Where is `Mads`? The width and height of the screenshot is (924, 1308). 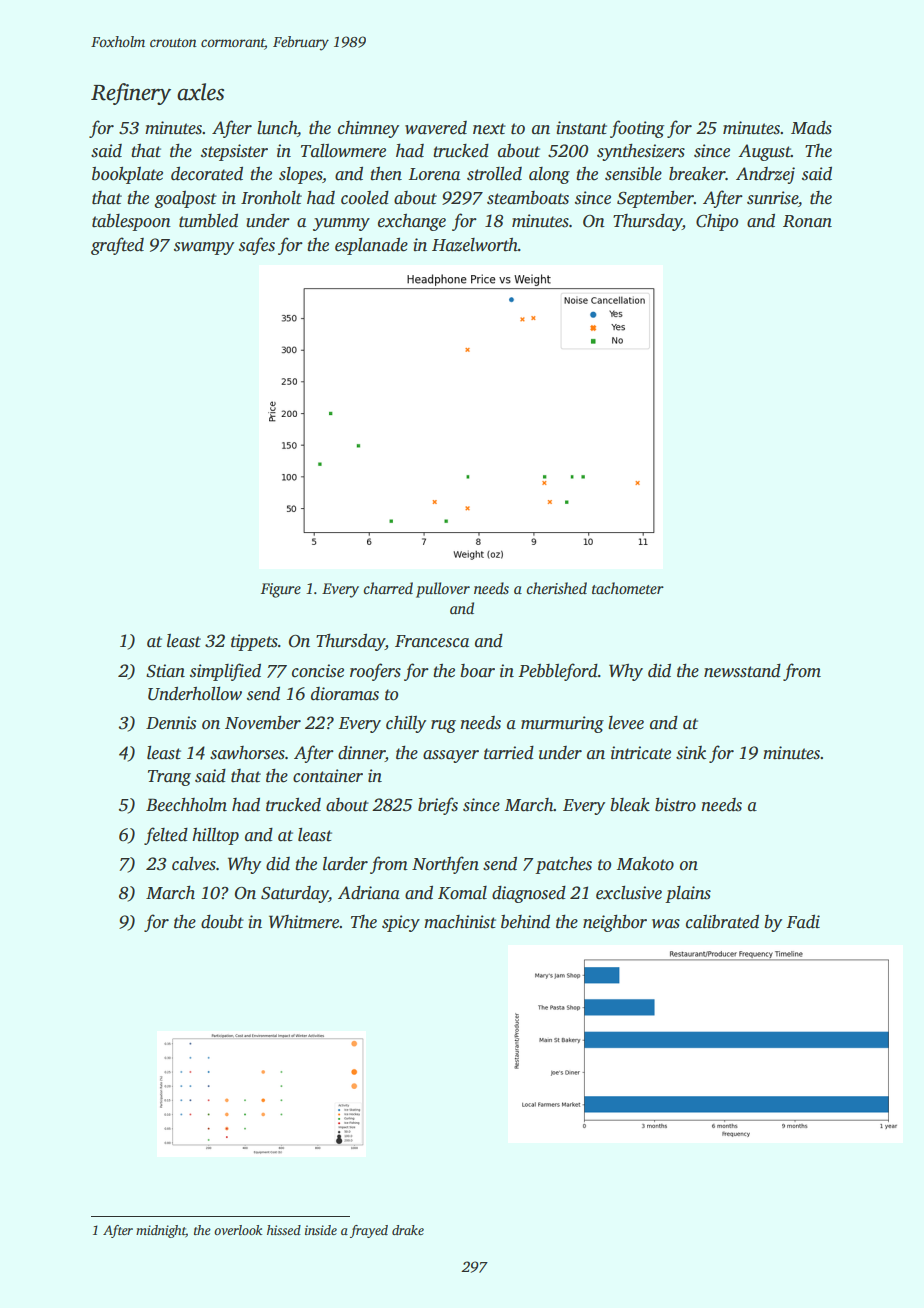 Mads is located at coordinates (811, 128).
